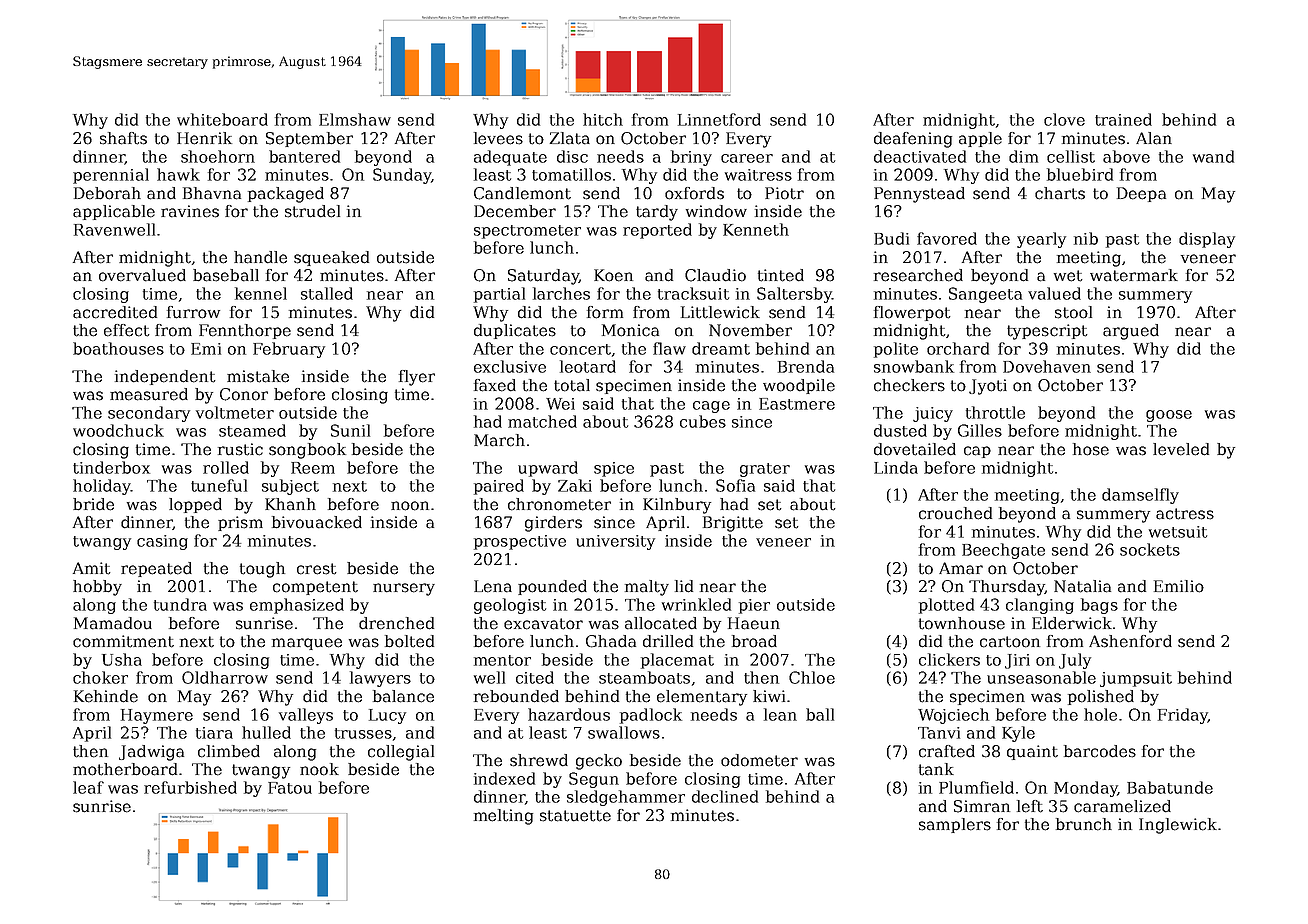  Describe the element at coordinates (1140, 496) in the screenshot. I see `damselfly` at that location.
